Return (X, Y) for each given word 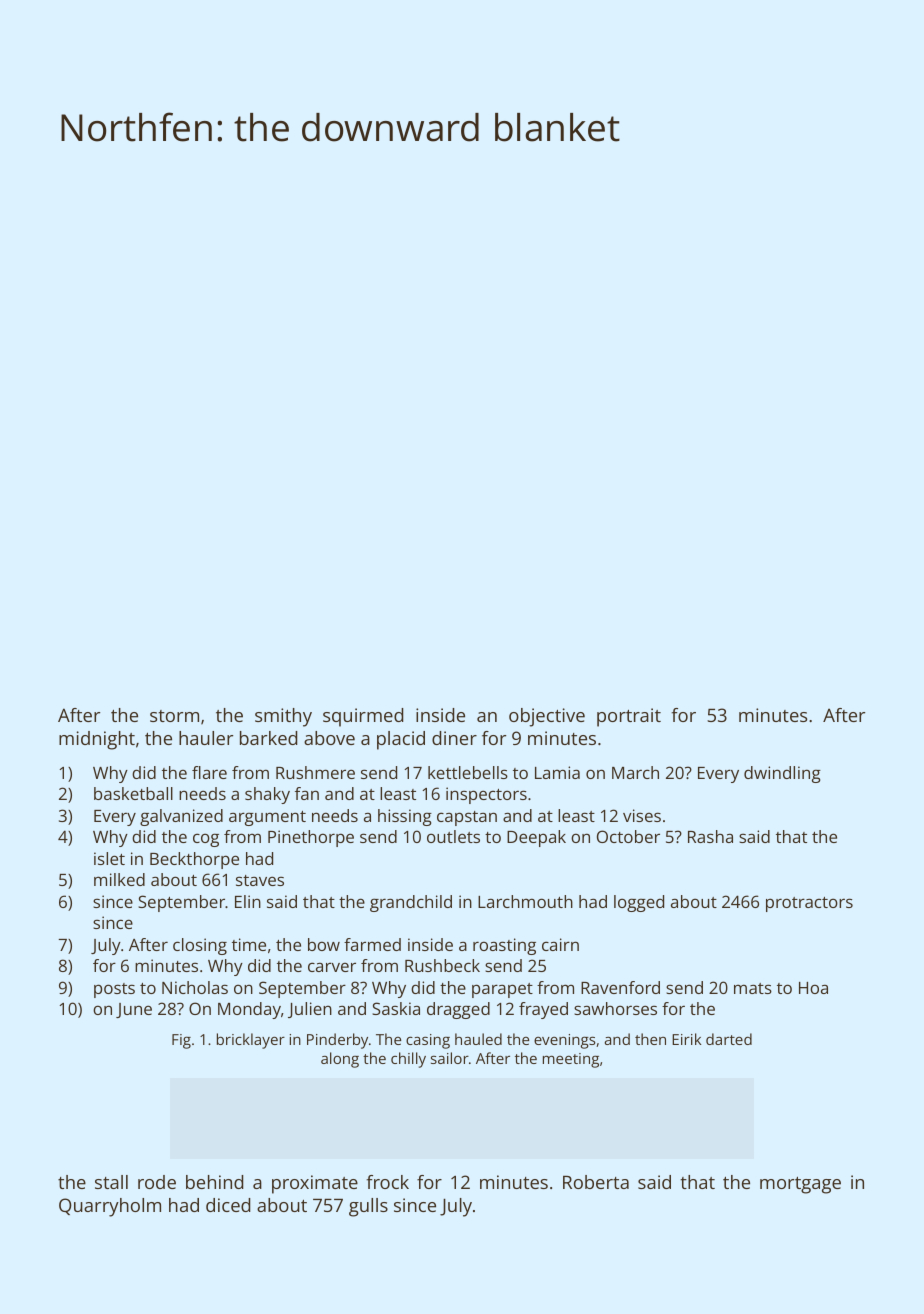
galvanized (181, 817)
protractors (809, 904)
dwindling (782, 774)
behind (214, 1182)
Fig (181, 1041)
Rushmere (315, 772)
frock (387, 1182)
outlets (453, 836)
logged (639, 903)
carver (332, 967)
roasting (504, 946)
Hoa (813, 988)
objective (547, 717)
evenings (564, 1041)
